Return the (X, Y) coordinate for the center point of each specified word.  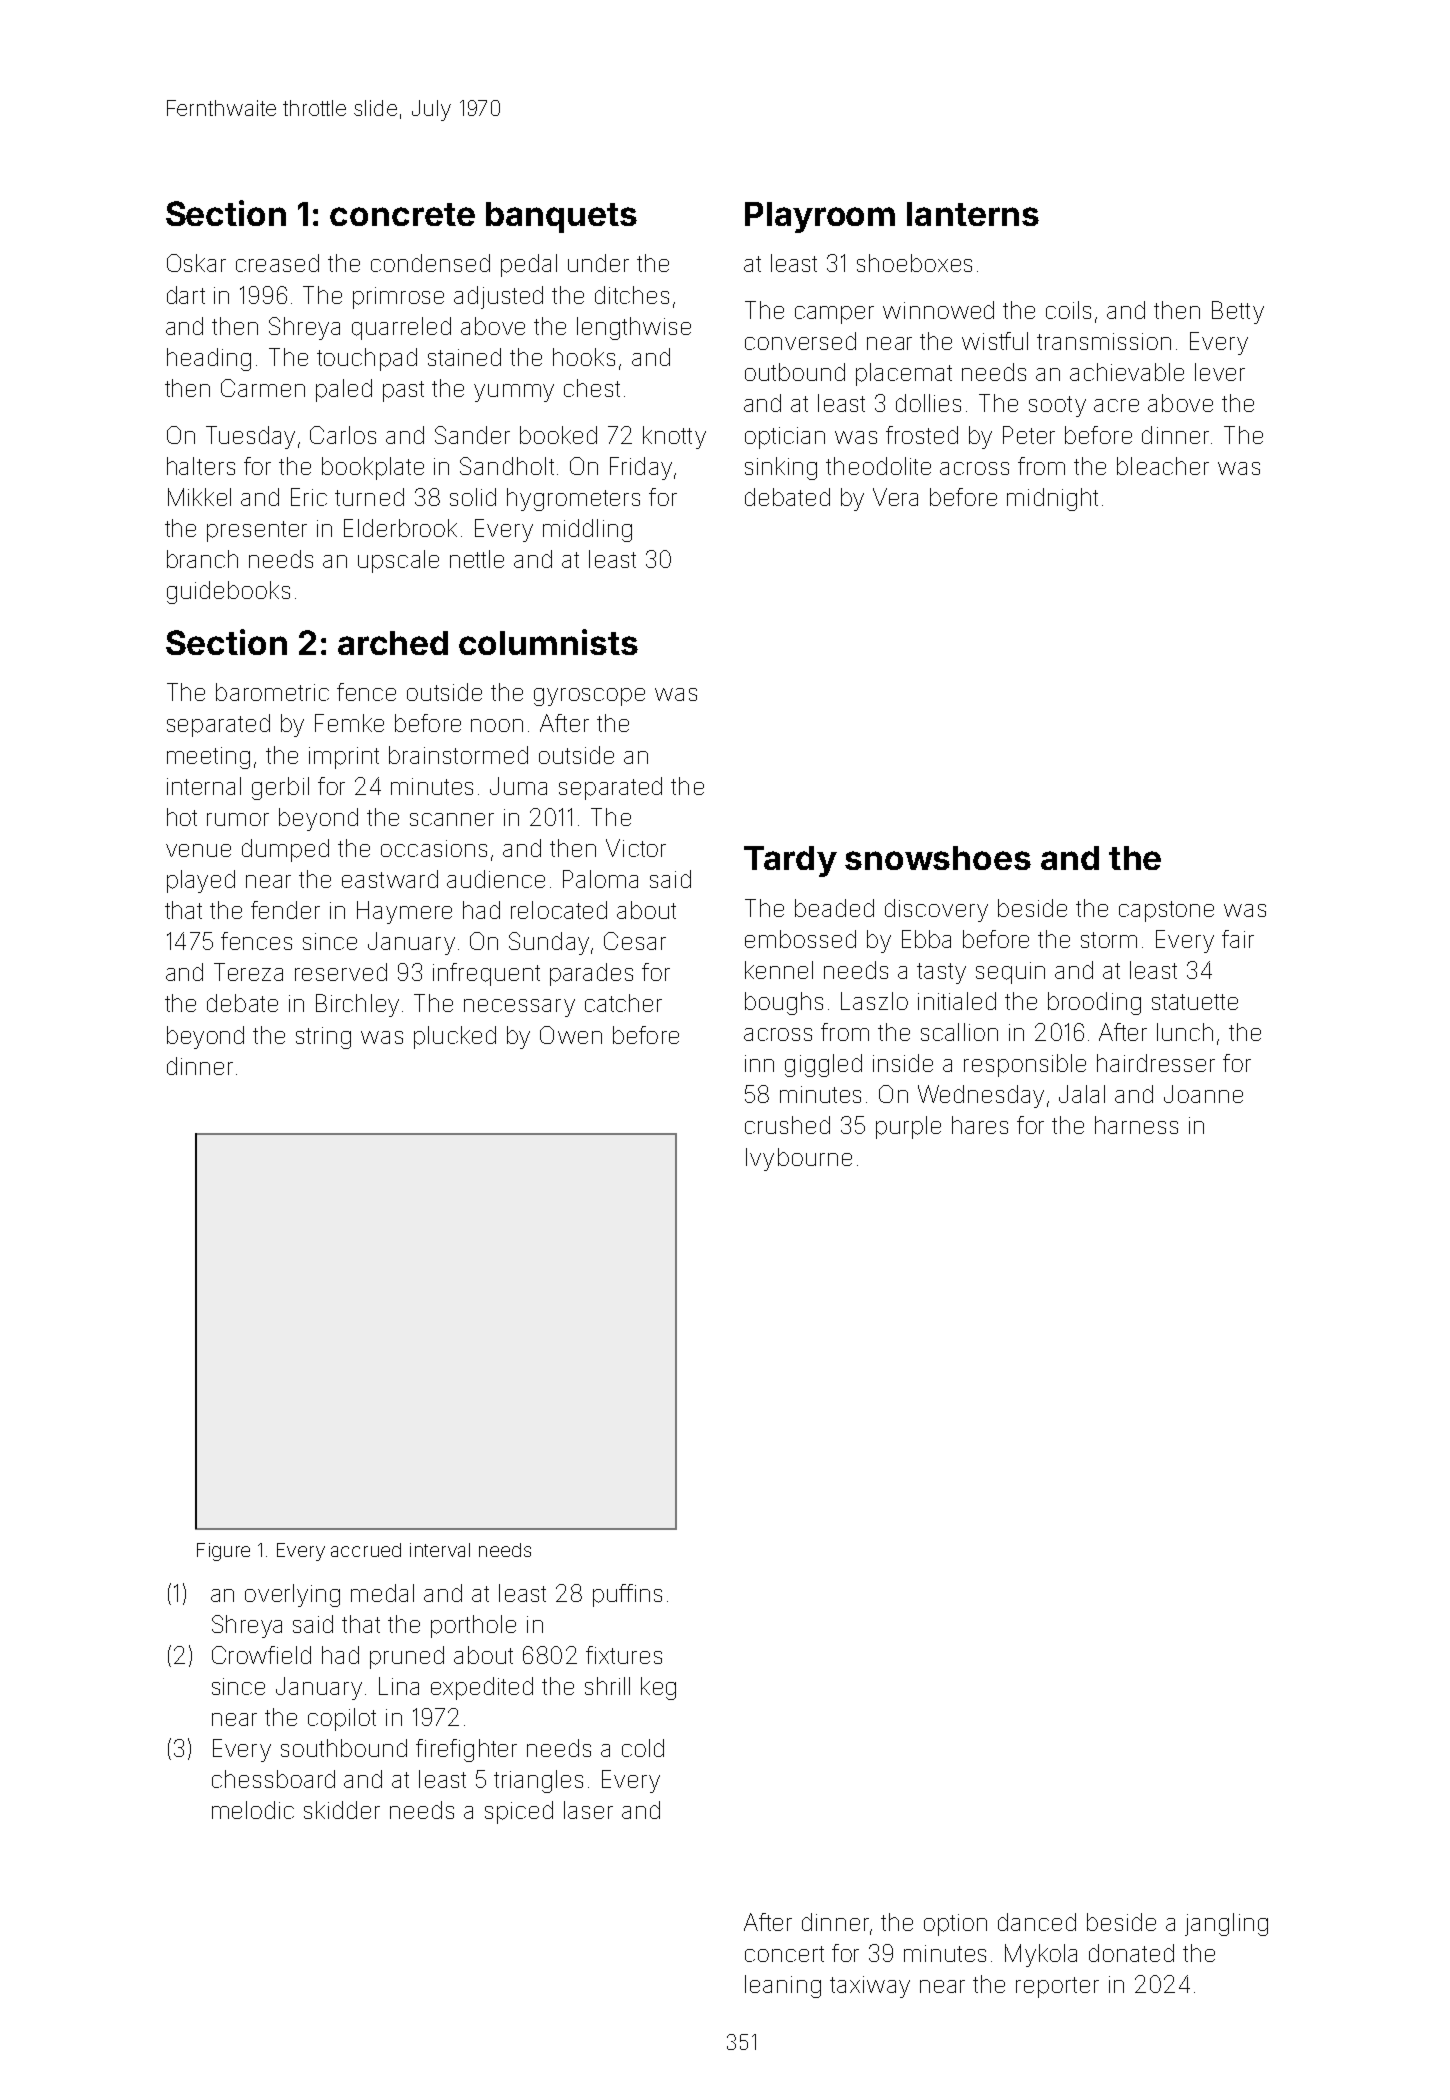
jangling (1226, 1924)
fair (1238, 939)
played (201, 881)
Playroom (820, 217)
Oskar (196, 263)
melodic (253, 1810)
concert (784, 1954)
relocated (559, 910)
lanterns (973, 214)
